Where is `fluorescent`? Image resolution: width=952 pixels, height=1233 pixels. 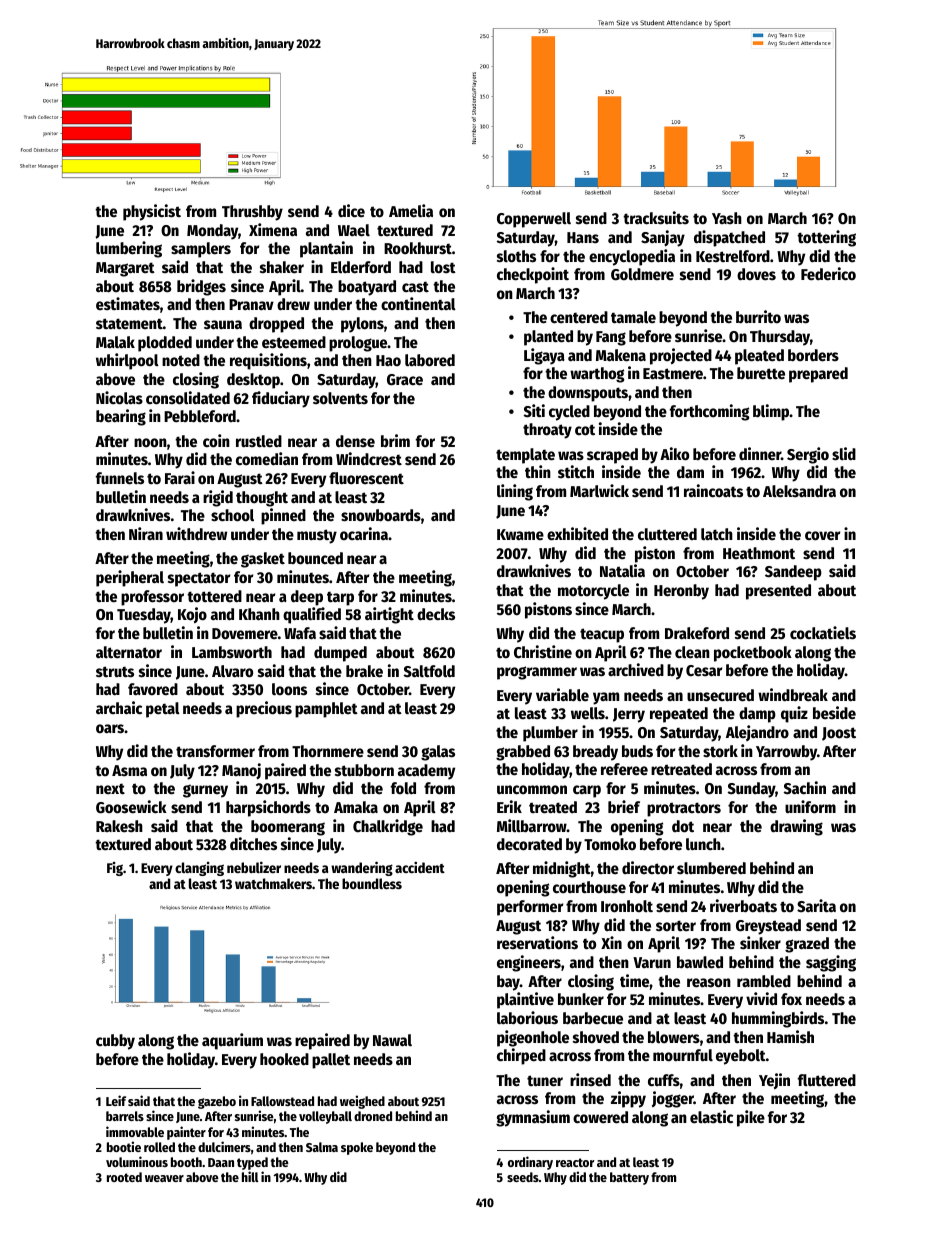
fluorescent is located at coordinates (366, 478).
